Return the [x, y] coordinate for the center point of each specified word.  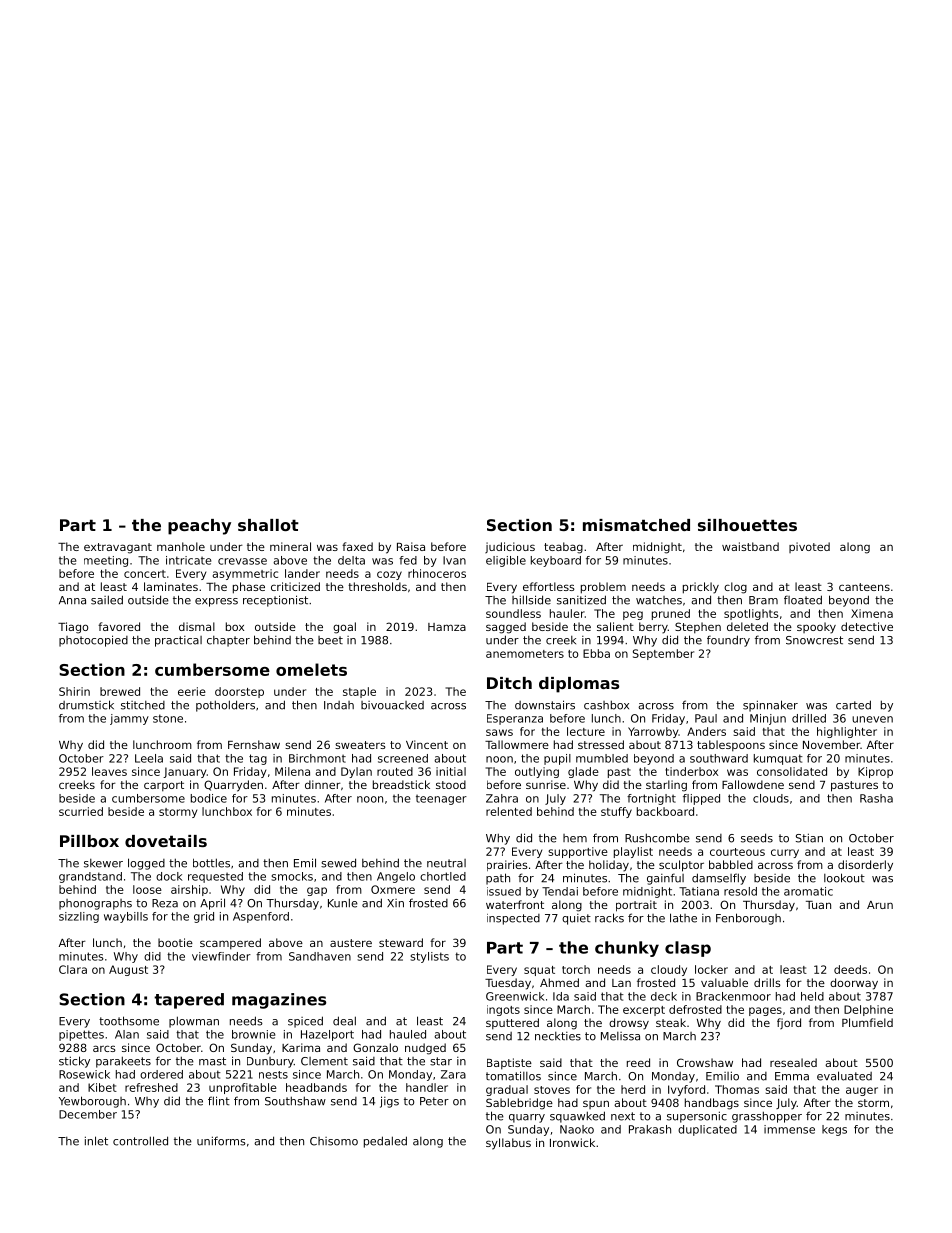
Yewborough [92, 1102]
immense [789, 1129]
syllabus [508, 1144]
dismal [197, 626]
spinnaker [770, 706]
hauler [567, 613]
